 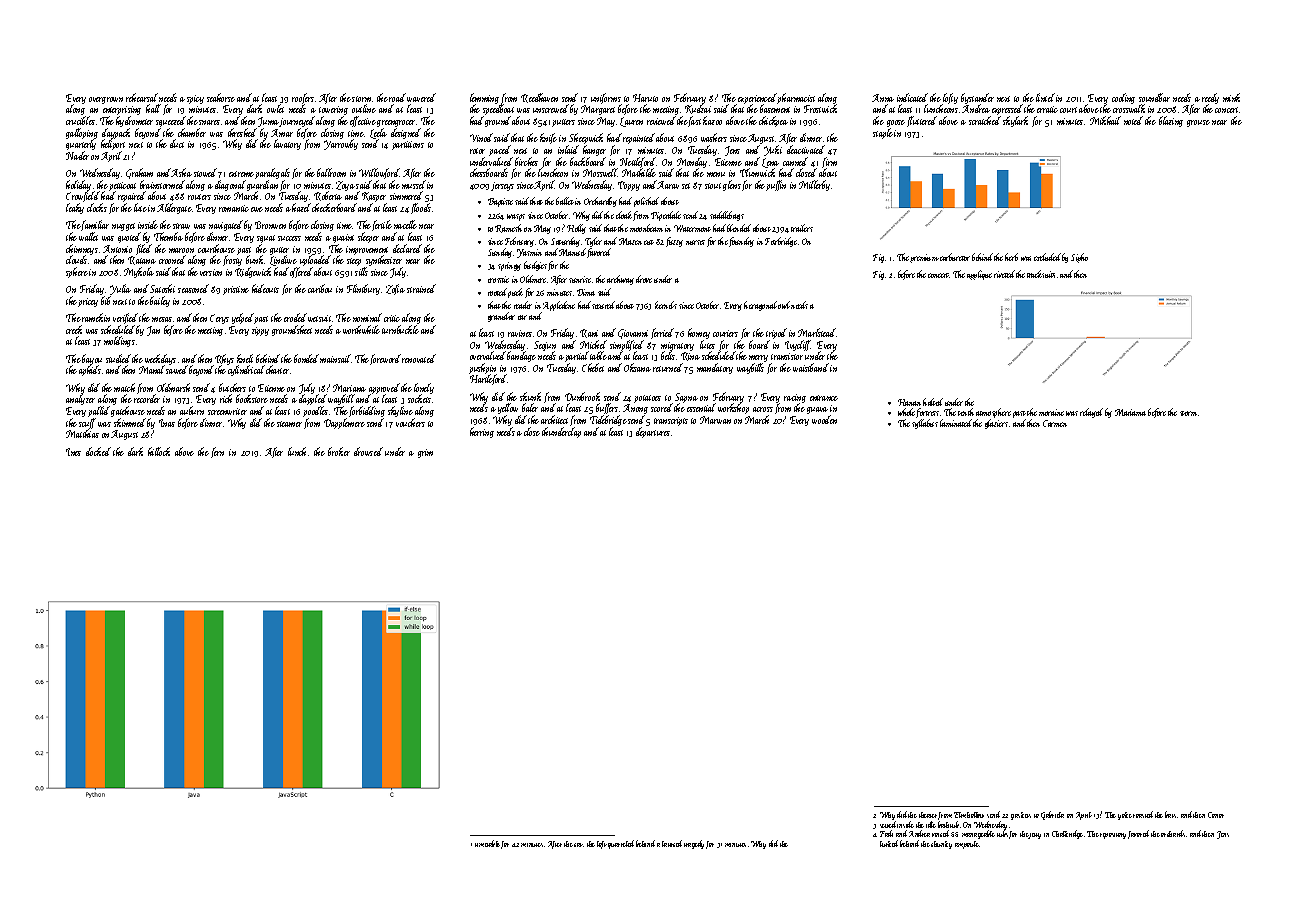 I want to click on roasted, so click(x=1143, y=814).
